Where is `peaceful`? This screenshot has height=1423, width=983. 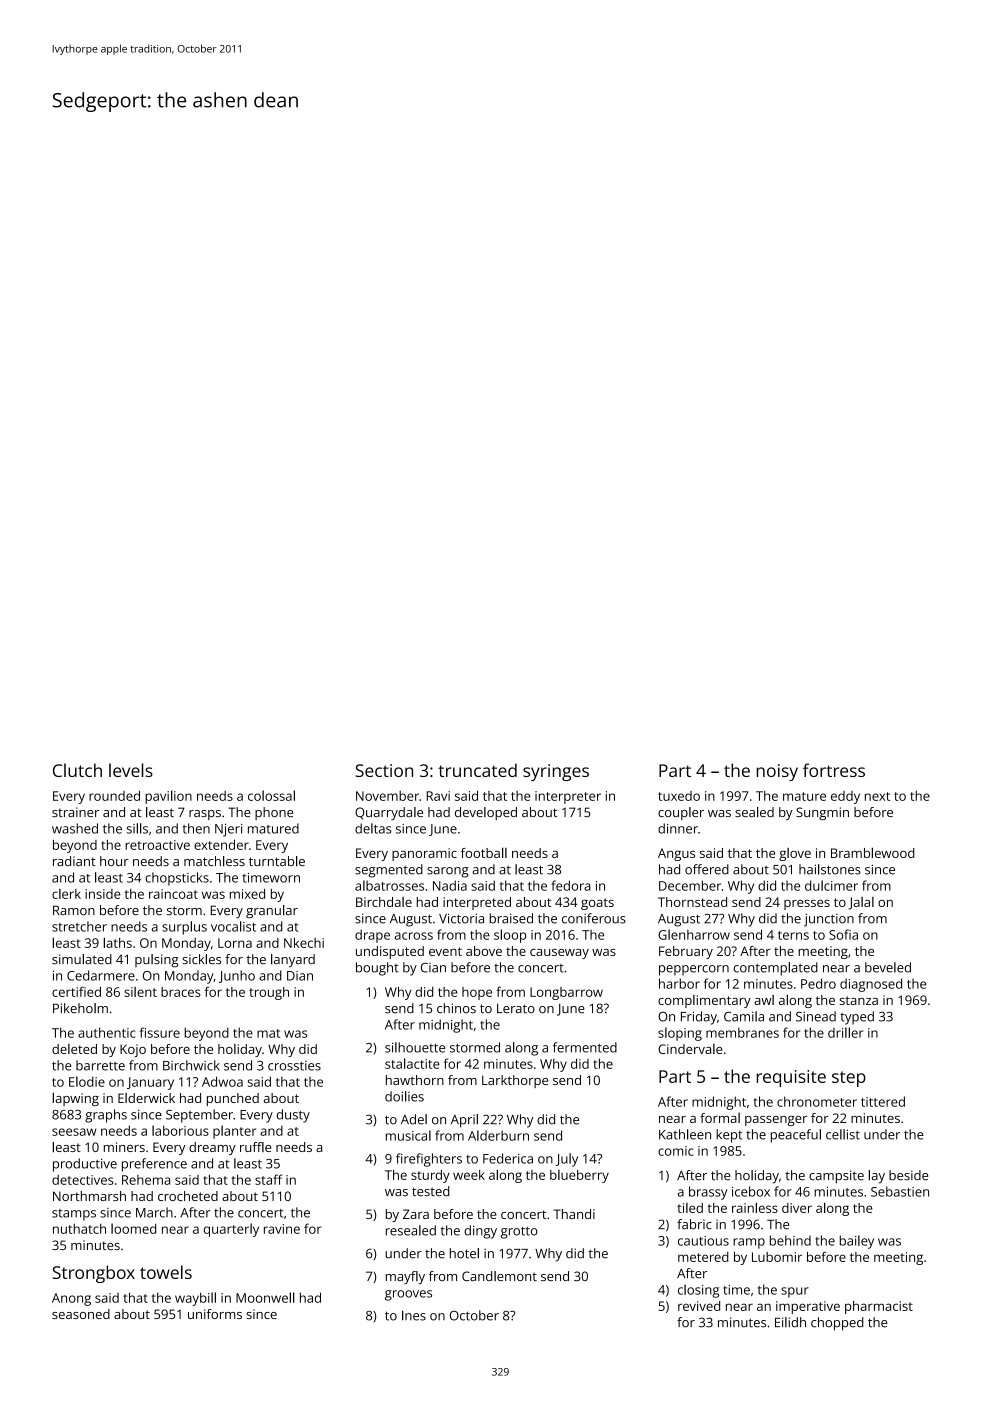 peaceful is located at coordinates (796, 1136).
